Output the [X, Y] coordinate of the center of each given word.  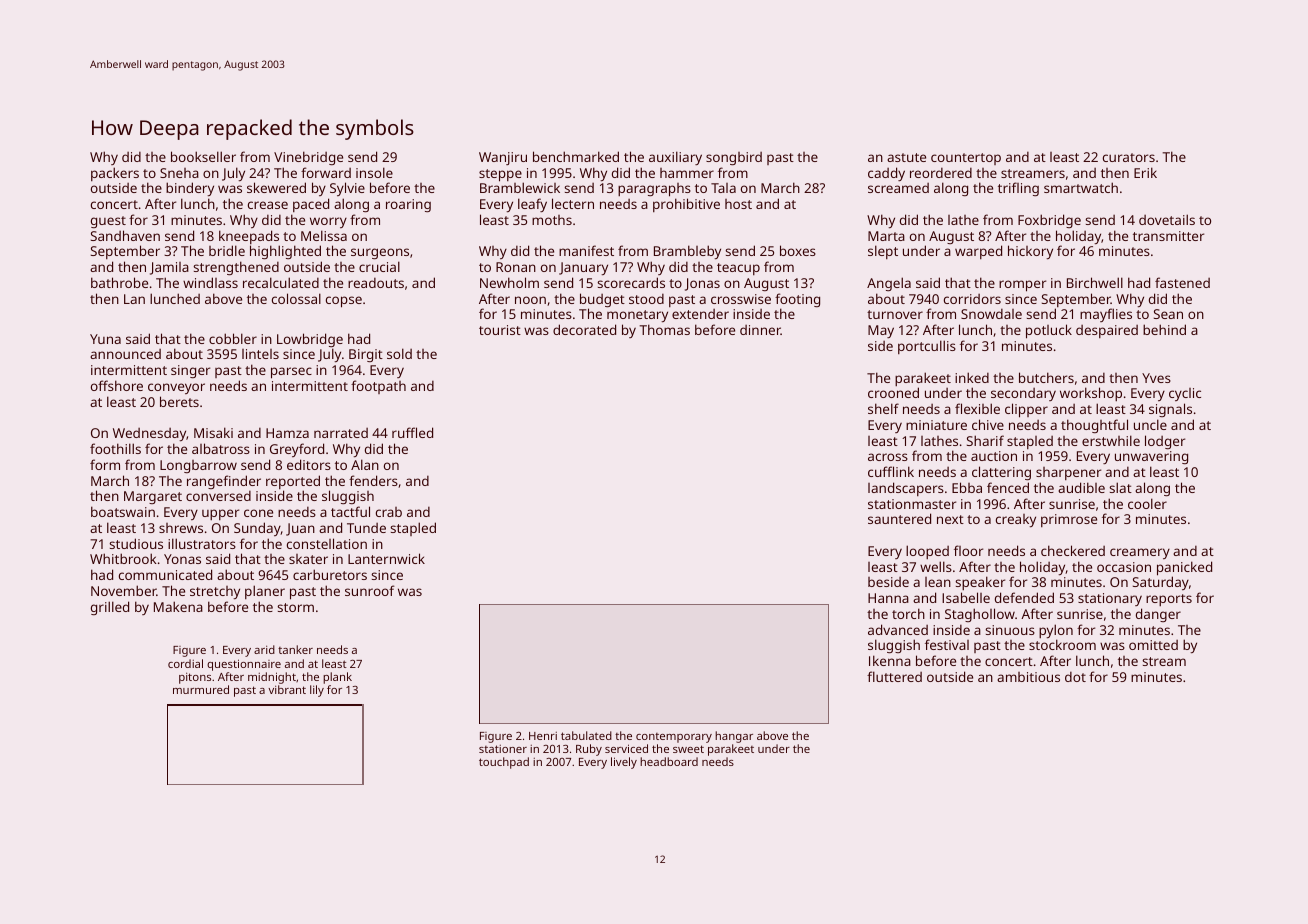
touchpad [504, 763]
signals [1170, 410]
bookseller [203, 156]
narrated [341, 433]
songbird [734, 158]
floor [968, 550]
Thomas [664, 329]
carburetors [330, 574]
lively [624, 763]
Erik [1145, 172]
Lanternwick [386, 558]
